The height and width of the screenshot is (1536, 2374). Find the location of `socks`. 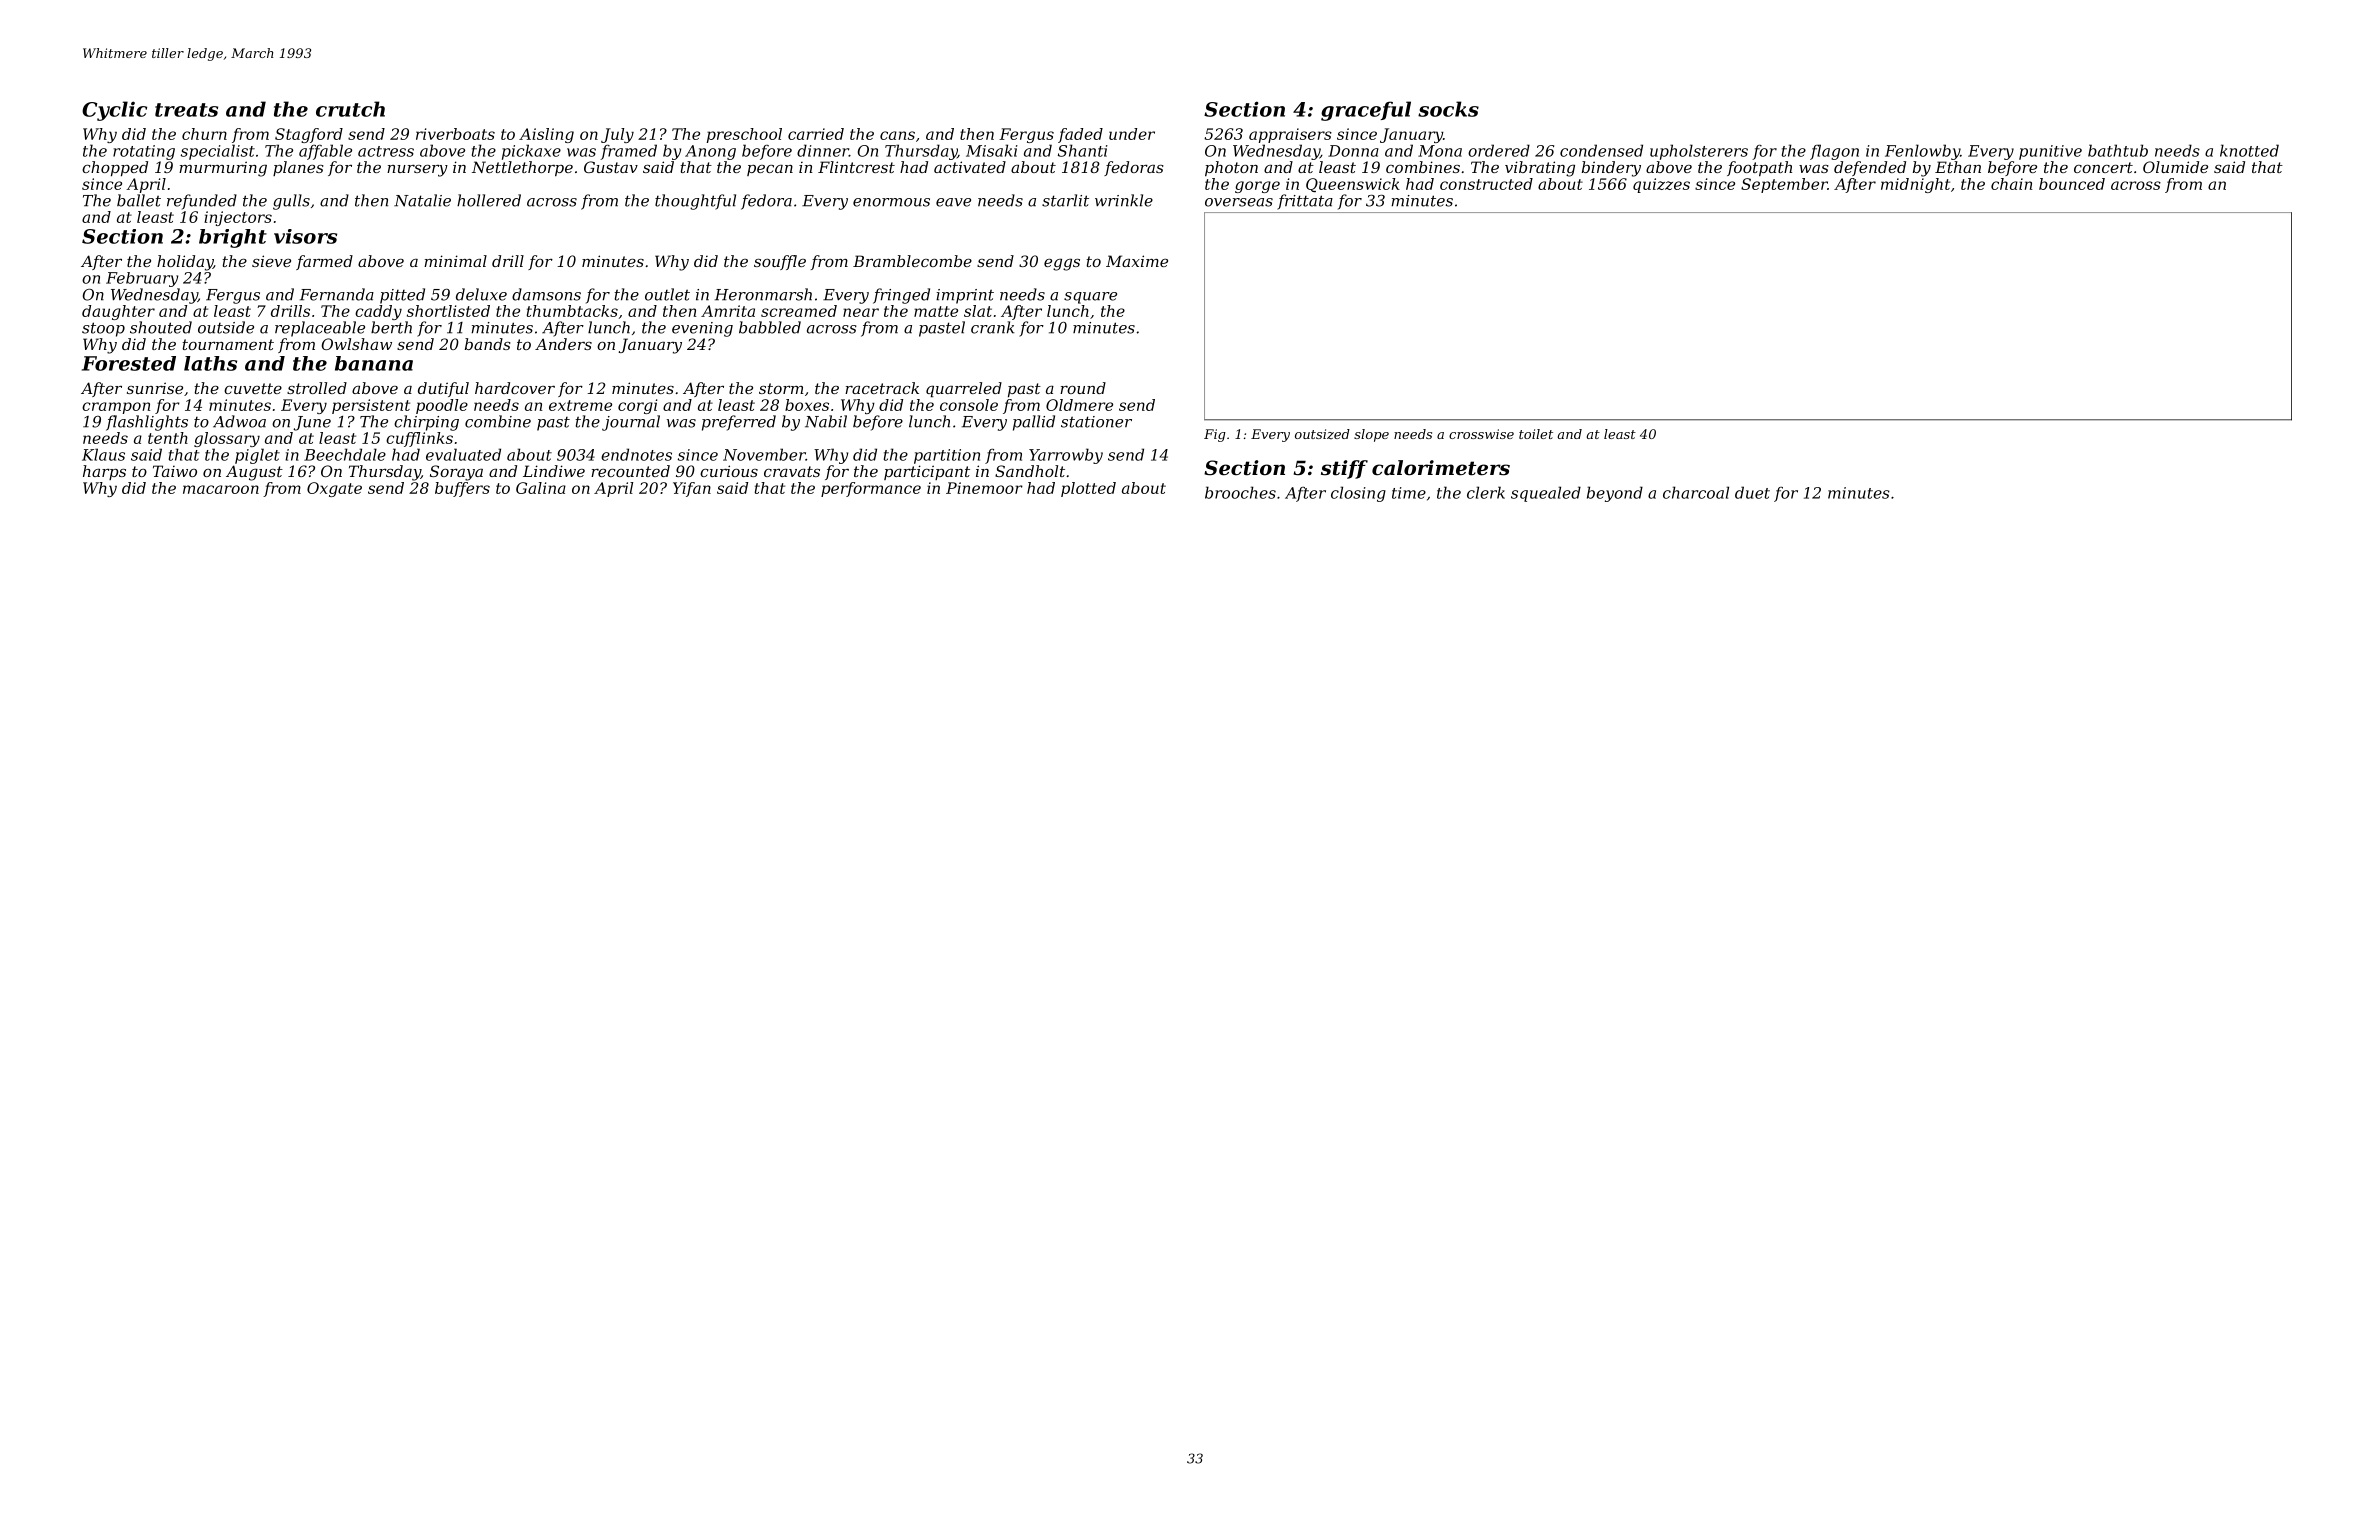

socks is located at coordinates (1448, 109).
